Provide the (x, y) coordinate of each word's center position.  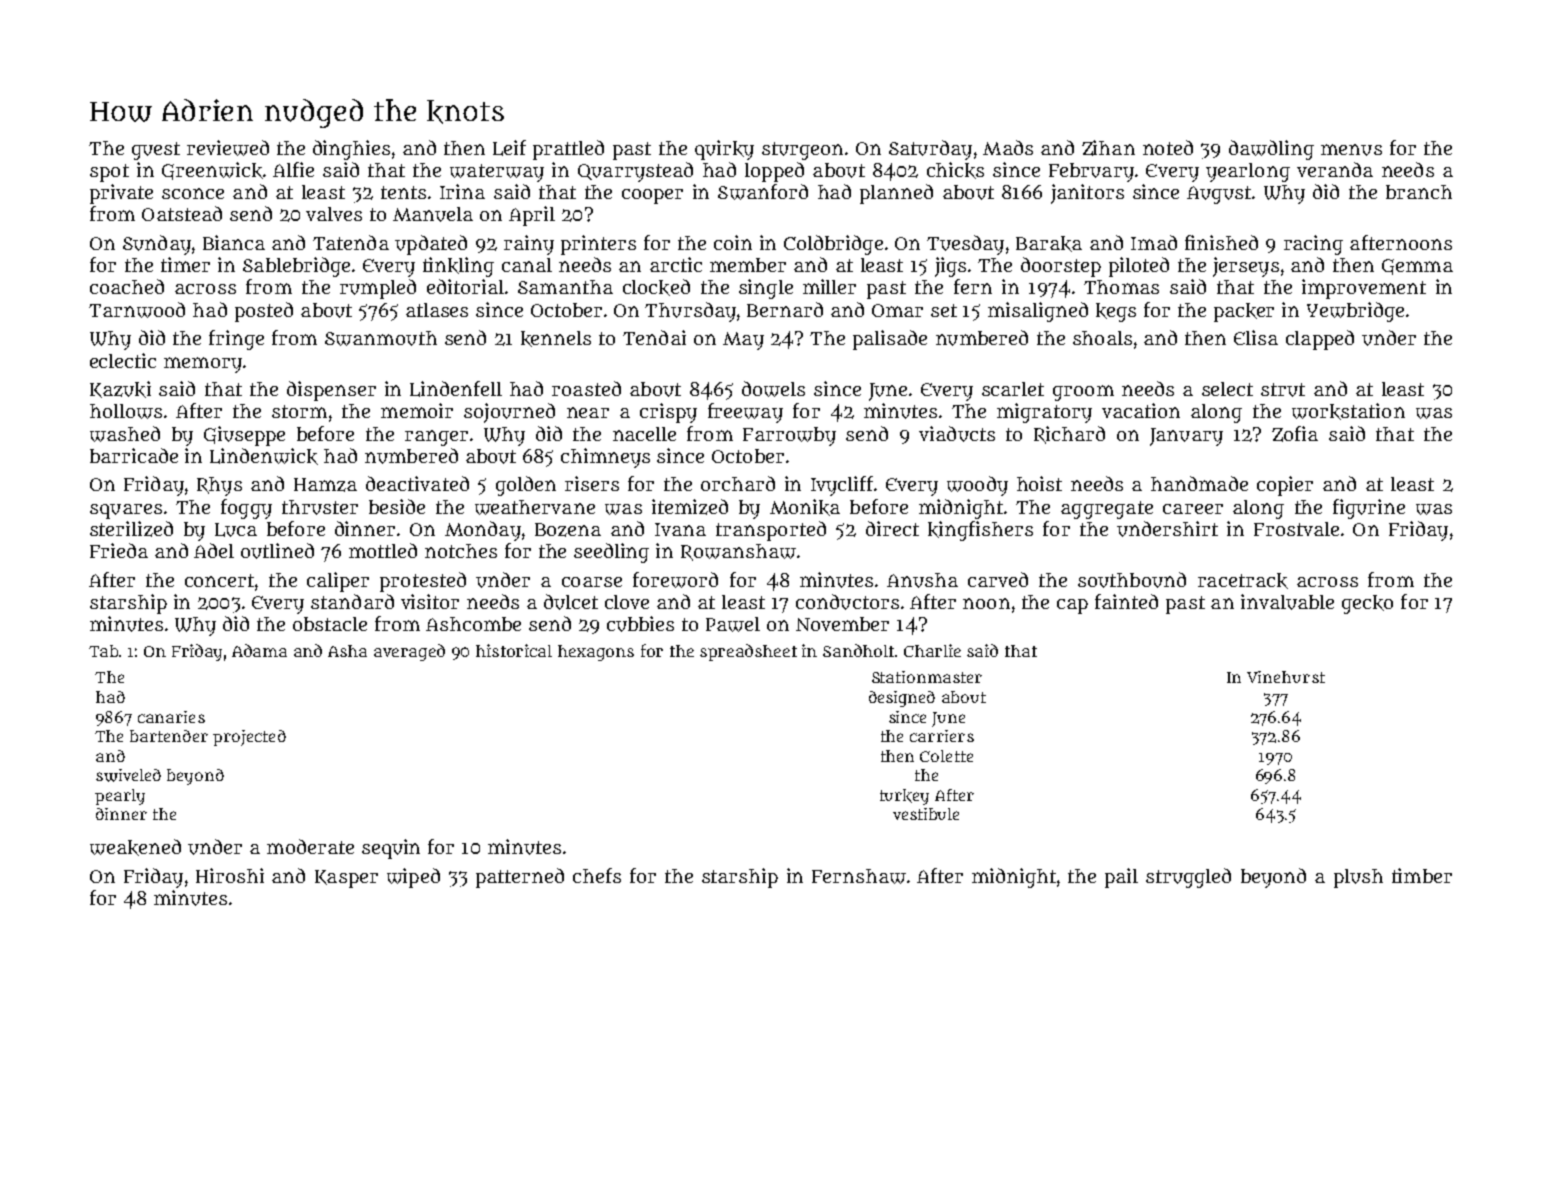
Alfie (293, 169)
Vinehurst (1286, 677)
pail (1121, 878)
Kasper (346, 879)
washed (125, 434)
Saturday (930, 150)
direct (892, 528)
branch (1419, 192)
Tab (104, 651)
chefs (597, 875)
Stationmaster (927, 677)
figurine (1369, 509)
